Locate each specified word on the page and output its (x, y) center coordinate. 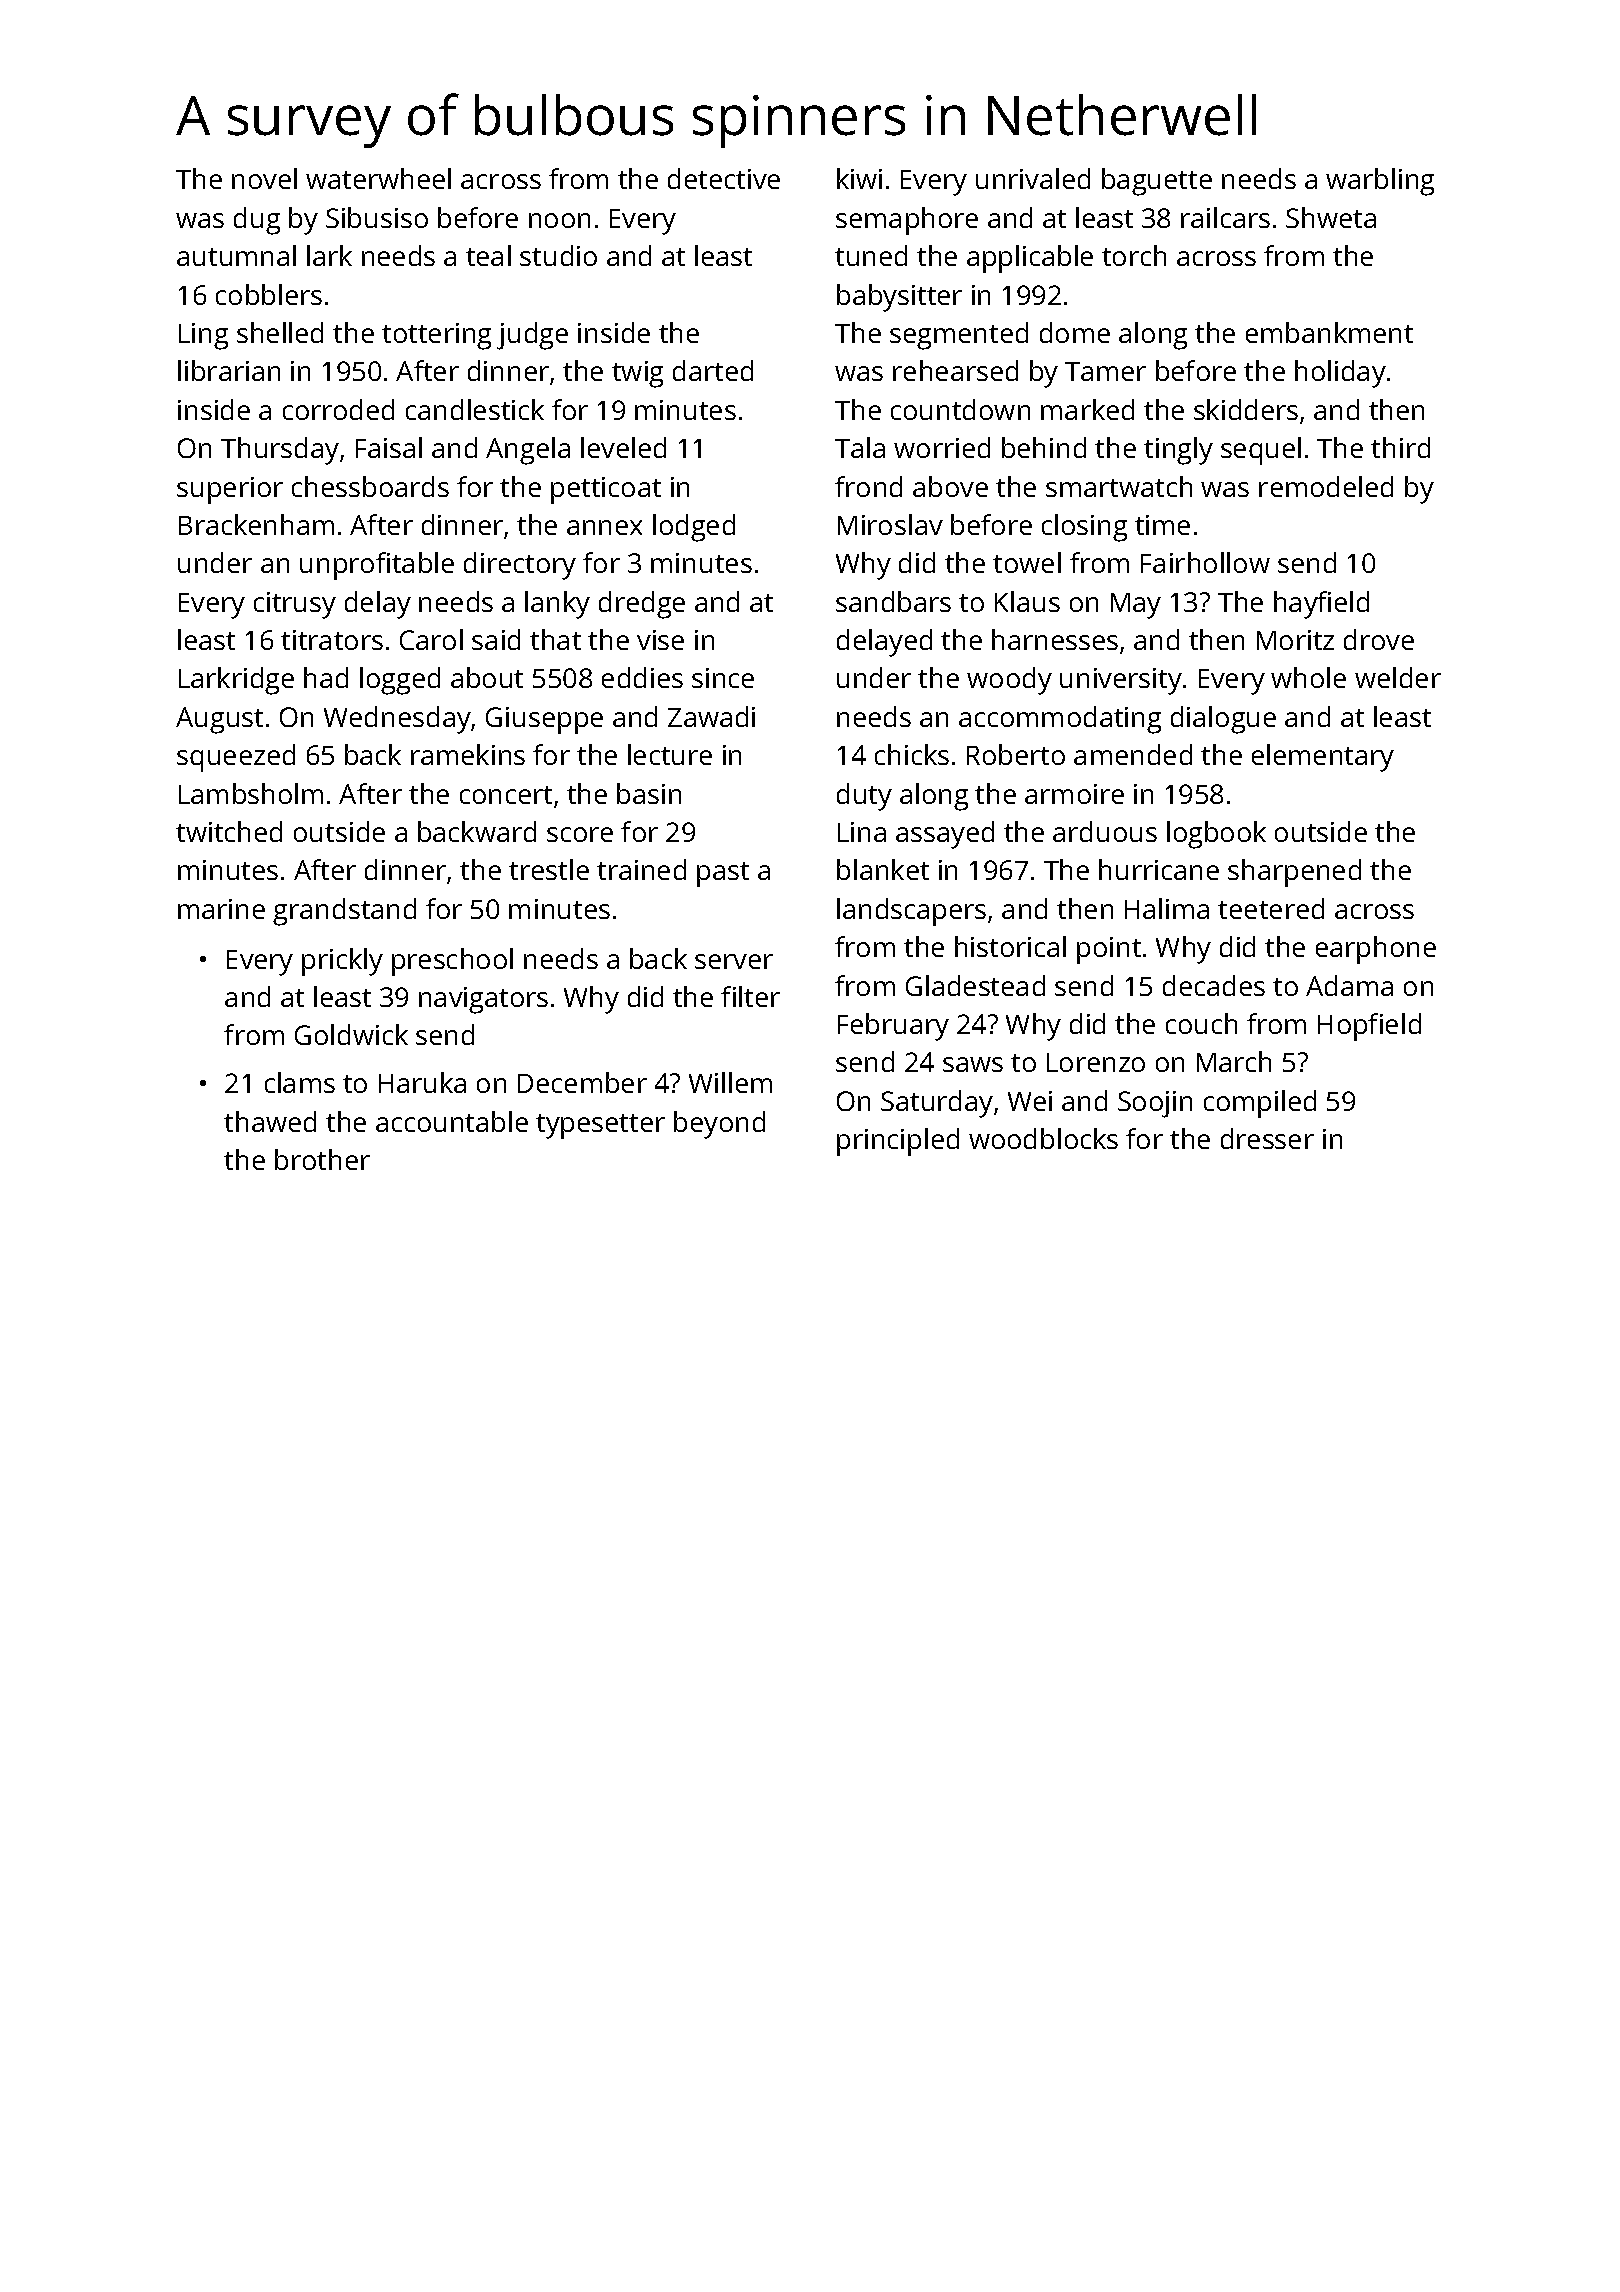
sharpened (1294, 873)
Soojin (1155, 1104)
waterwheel (378, 178)
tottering (436, 336)
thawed (270, 1121)
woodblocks (1043, 1138)
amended (1133, 754)
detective (724, 178)
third (1400, 447)
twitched (229, 831)
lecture (670, 754)
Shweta (1331, 217)
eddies (642, 677)
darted (713, 370)
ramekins (468, 754)
